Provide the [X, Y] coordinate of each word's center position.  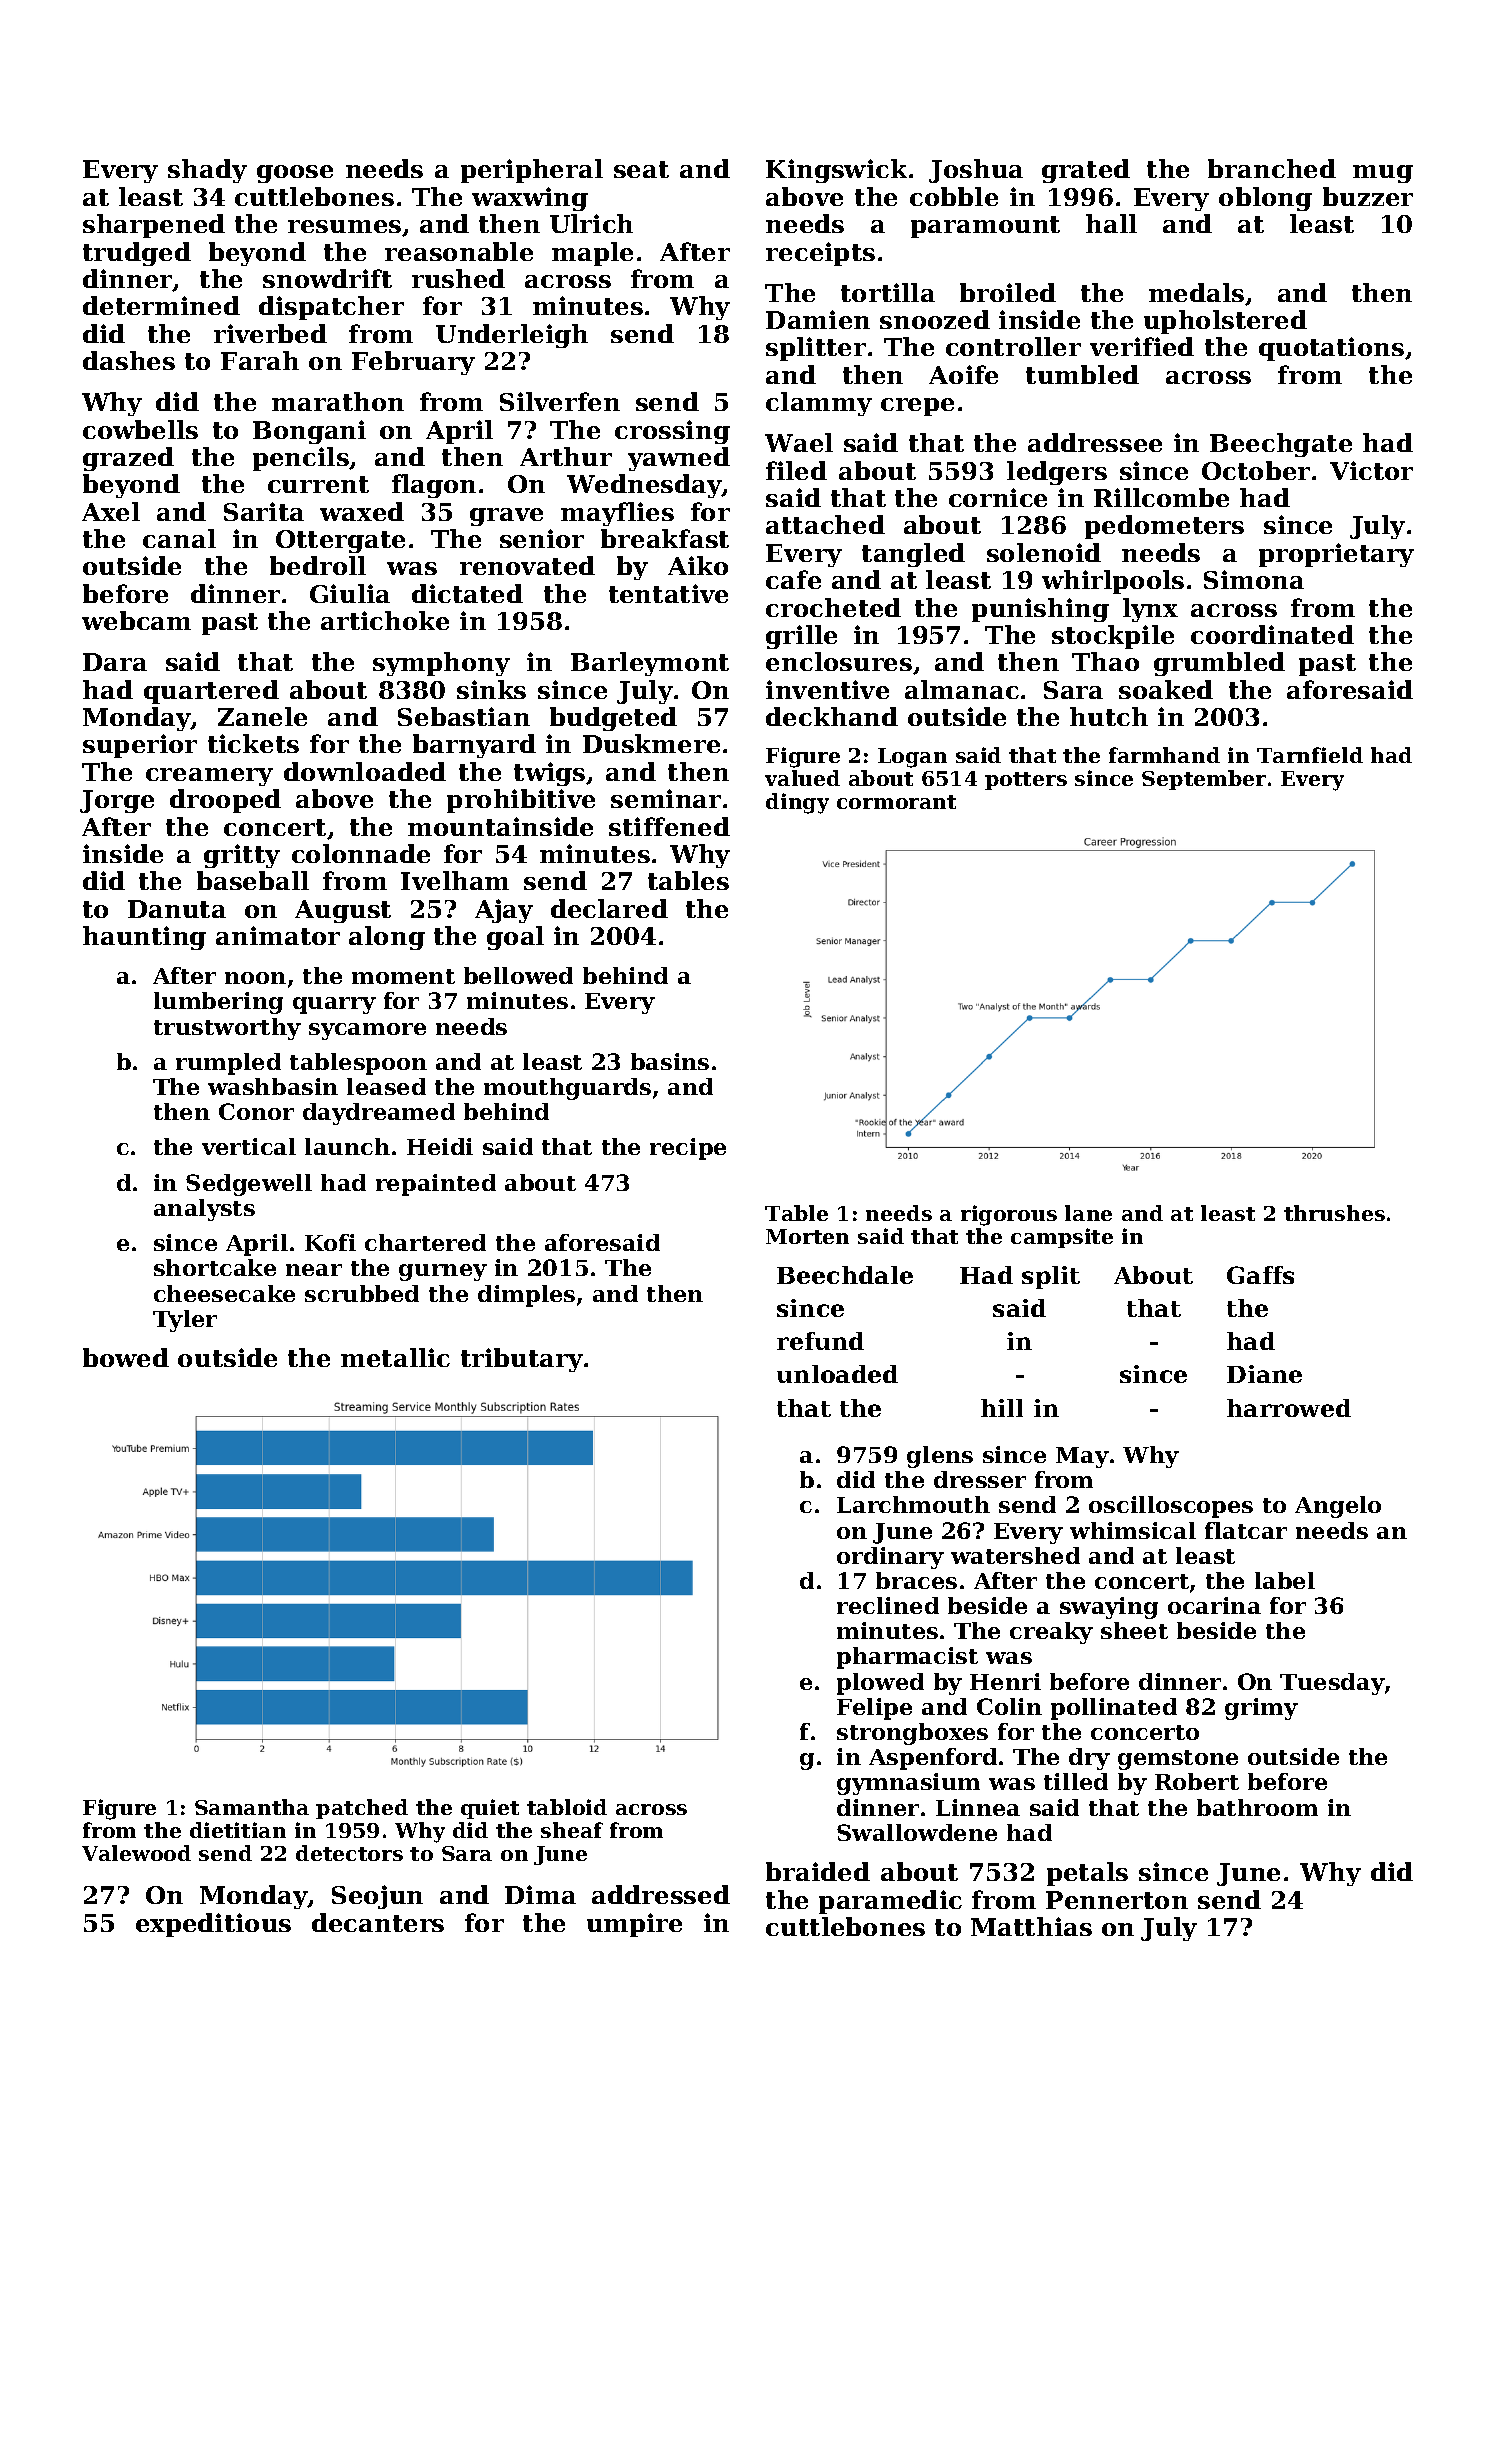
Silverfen [560, 401]
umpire [634, 1925]
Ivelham [455, 880]
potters [1026, 781]
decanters [378, 1922]
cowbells [140, 429]
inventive [827, 689]
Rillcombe [1161, 497]
